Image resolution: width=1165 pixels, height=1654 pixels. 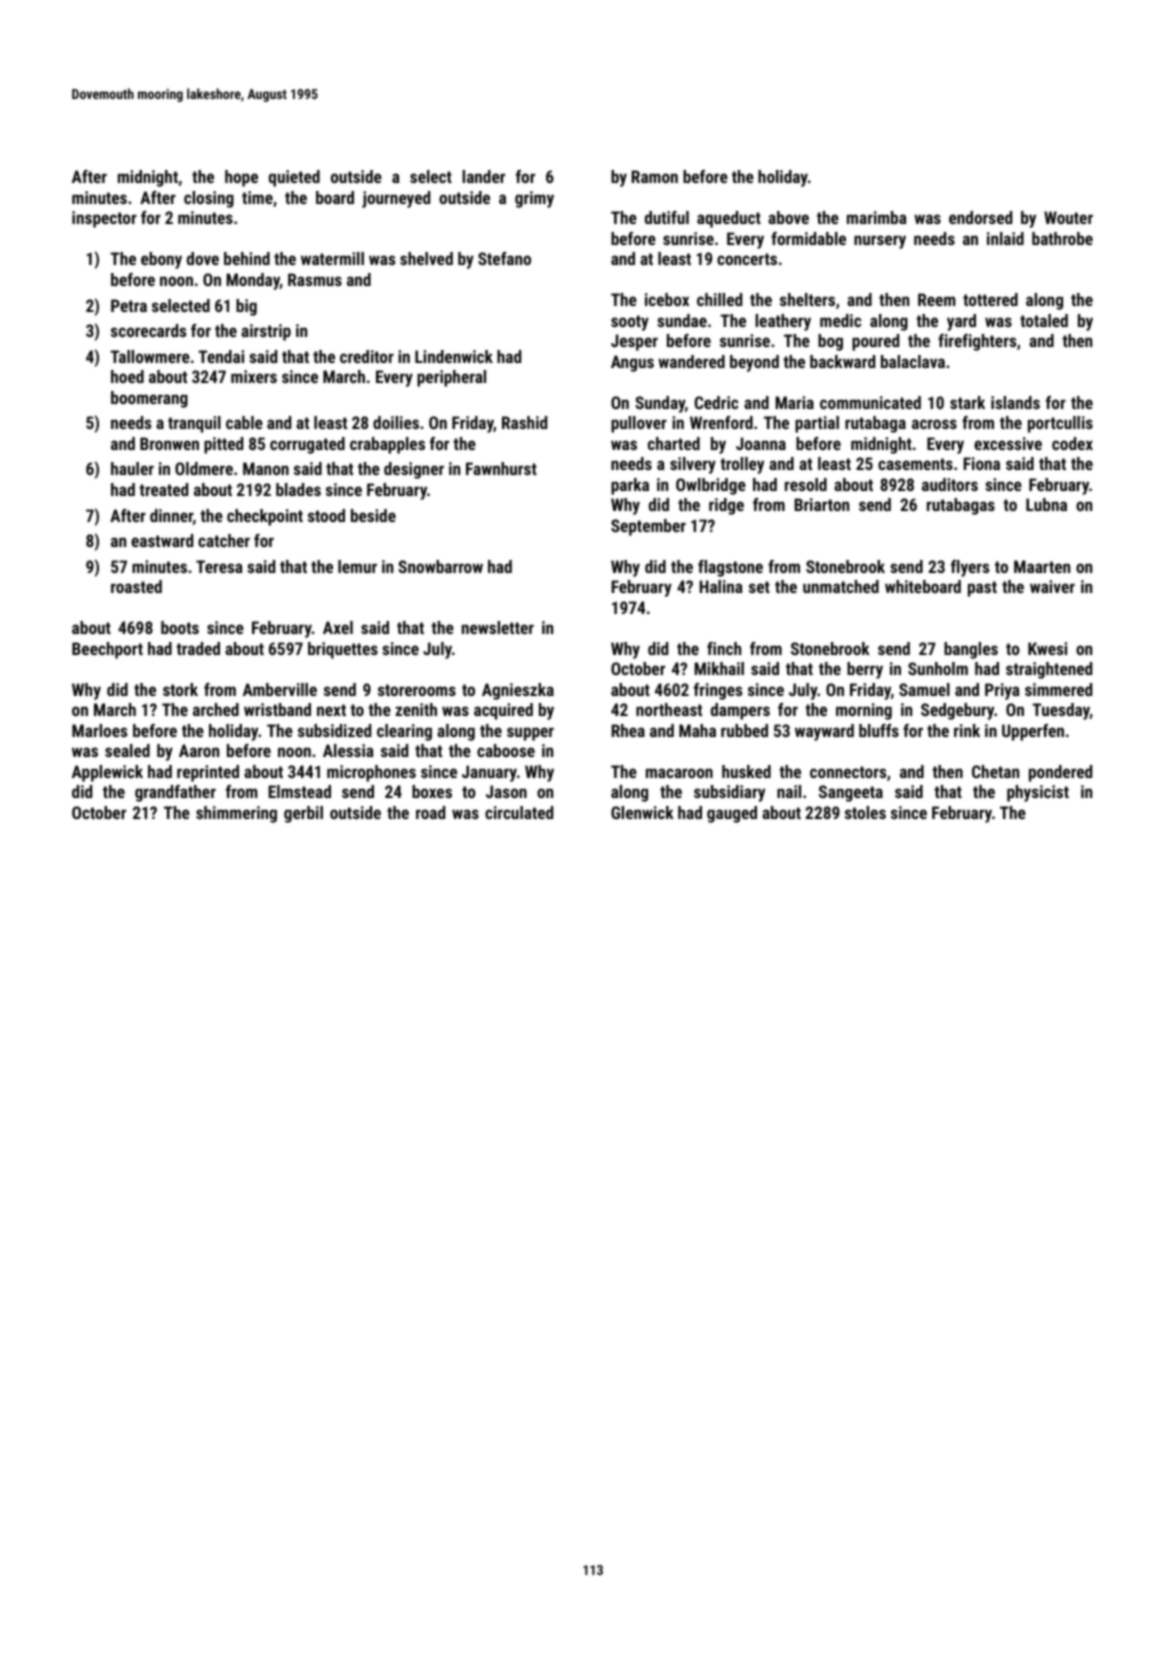 I want to click on communicated, so click(x=870, y=402).
